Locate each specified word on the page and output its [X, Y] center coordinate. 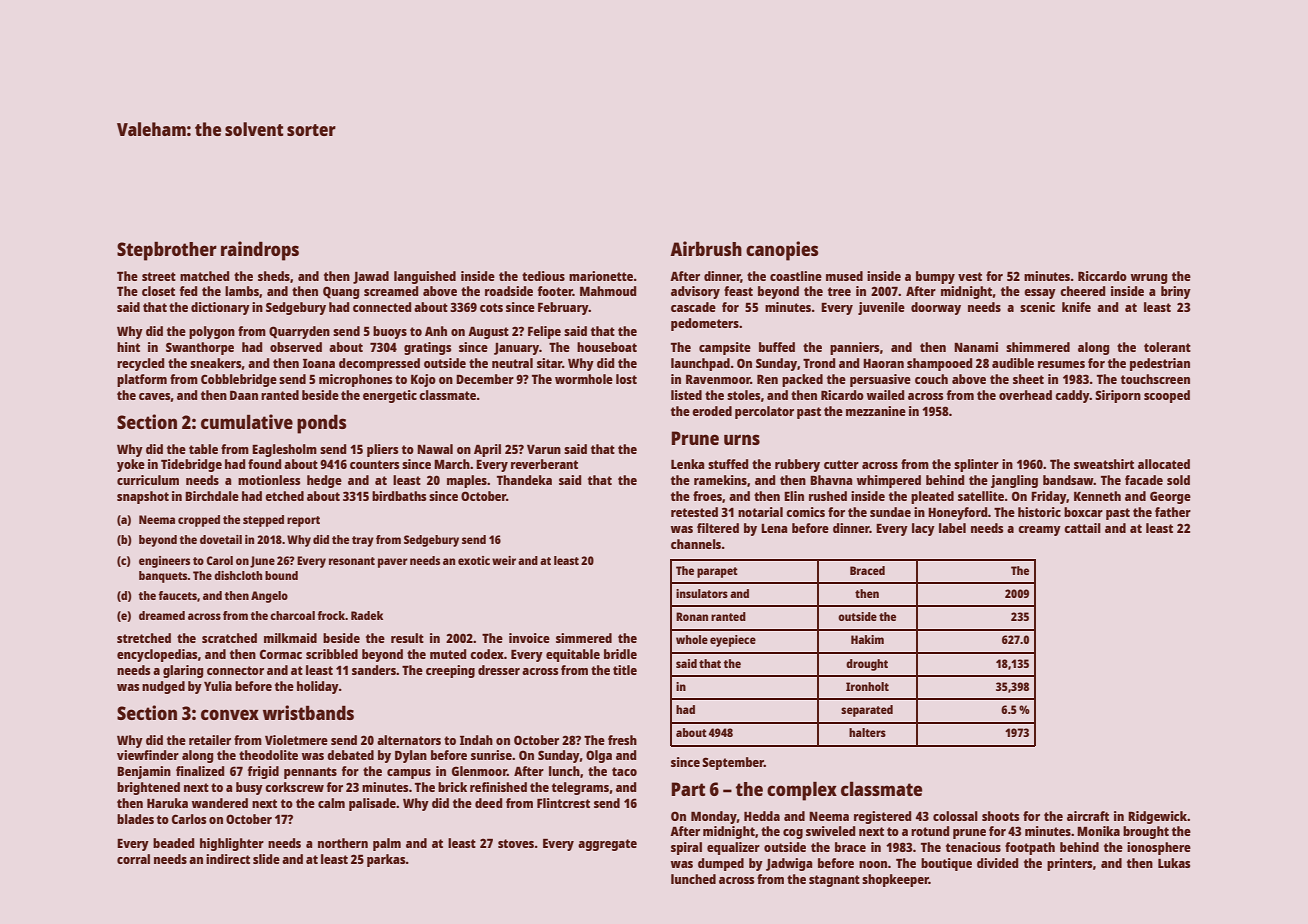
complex [802, 791]
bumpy [935, 277]
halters [867, 732]
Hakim [867, 639]
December [485, 379]
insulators [702, 593]
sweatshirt [1104, 464]
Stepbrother [167, 251]
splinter [976, 465]
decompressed [379, 364]
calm [331, 803]
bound [281, 575]
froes [707, 496]
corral [133, 859]
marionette [601, 276]
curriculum [148, 480]
